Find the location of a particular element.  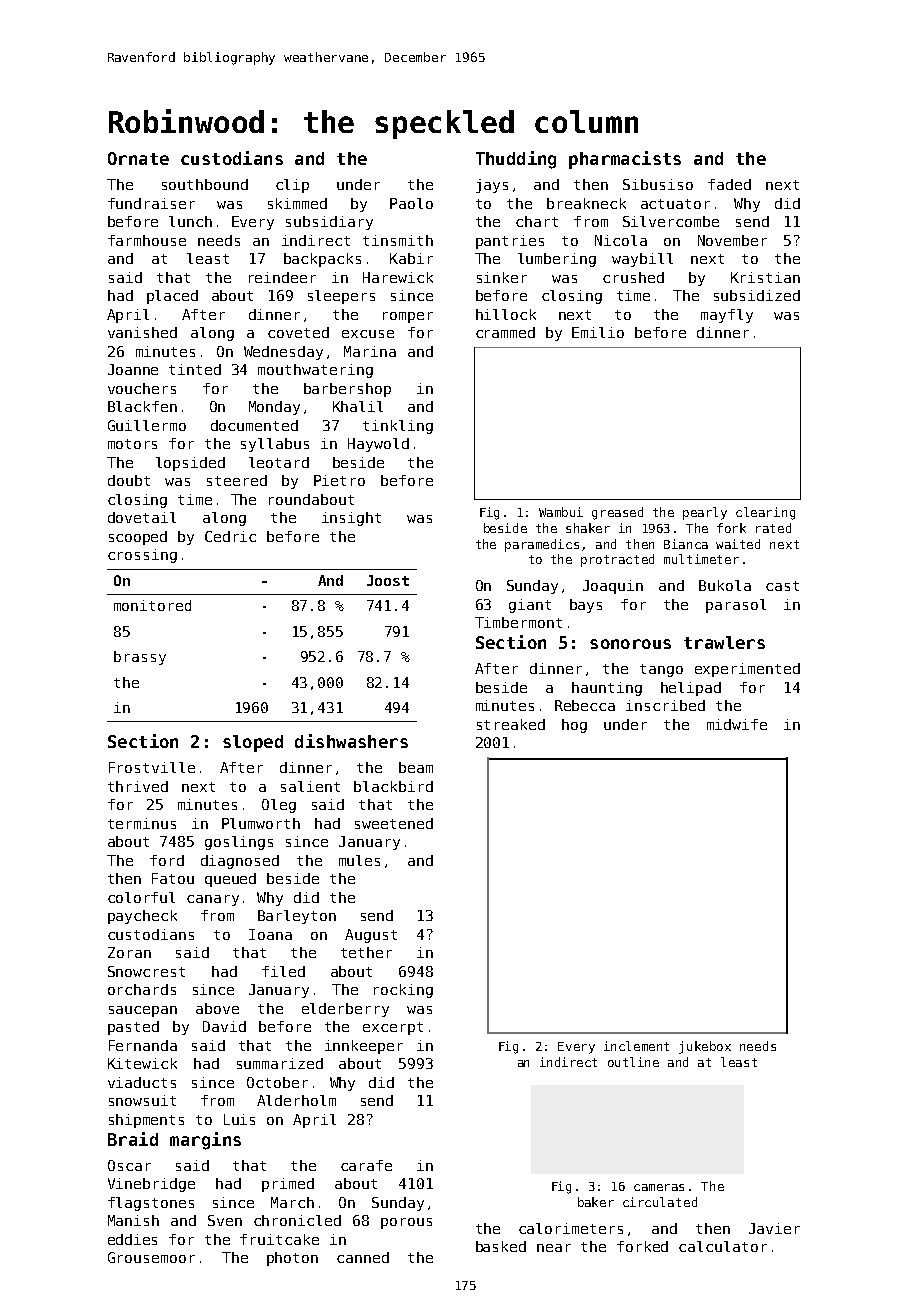

jukebox is located at coordinates (705, 1047).
